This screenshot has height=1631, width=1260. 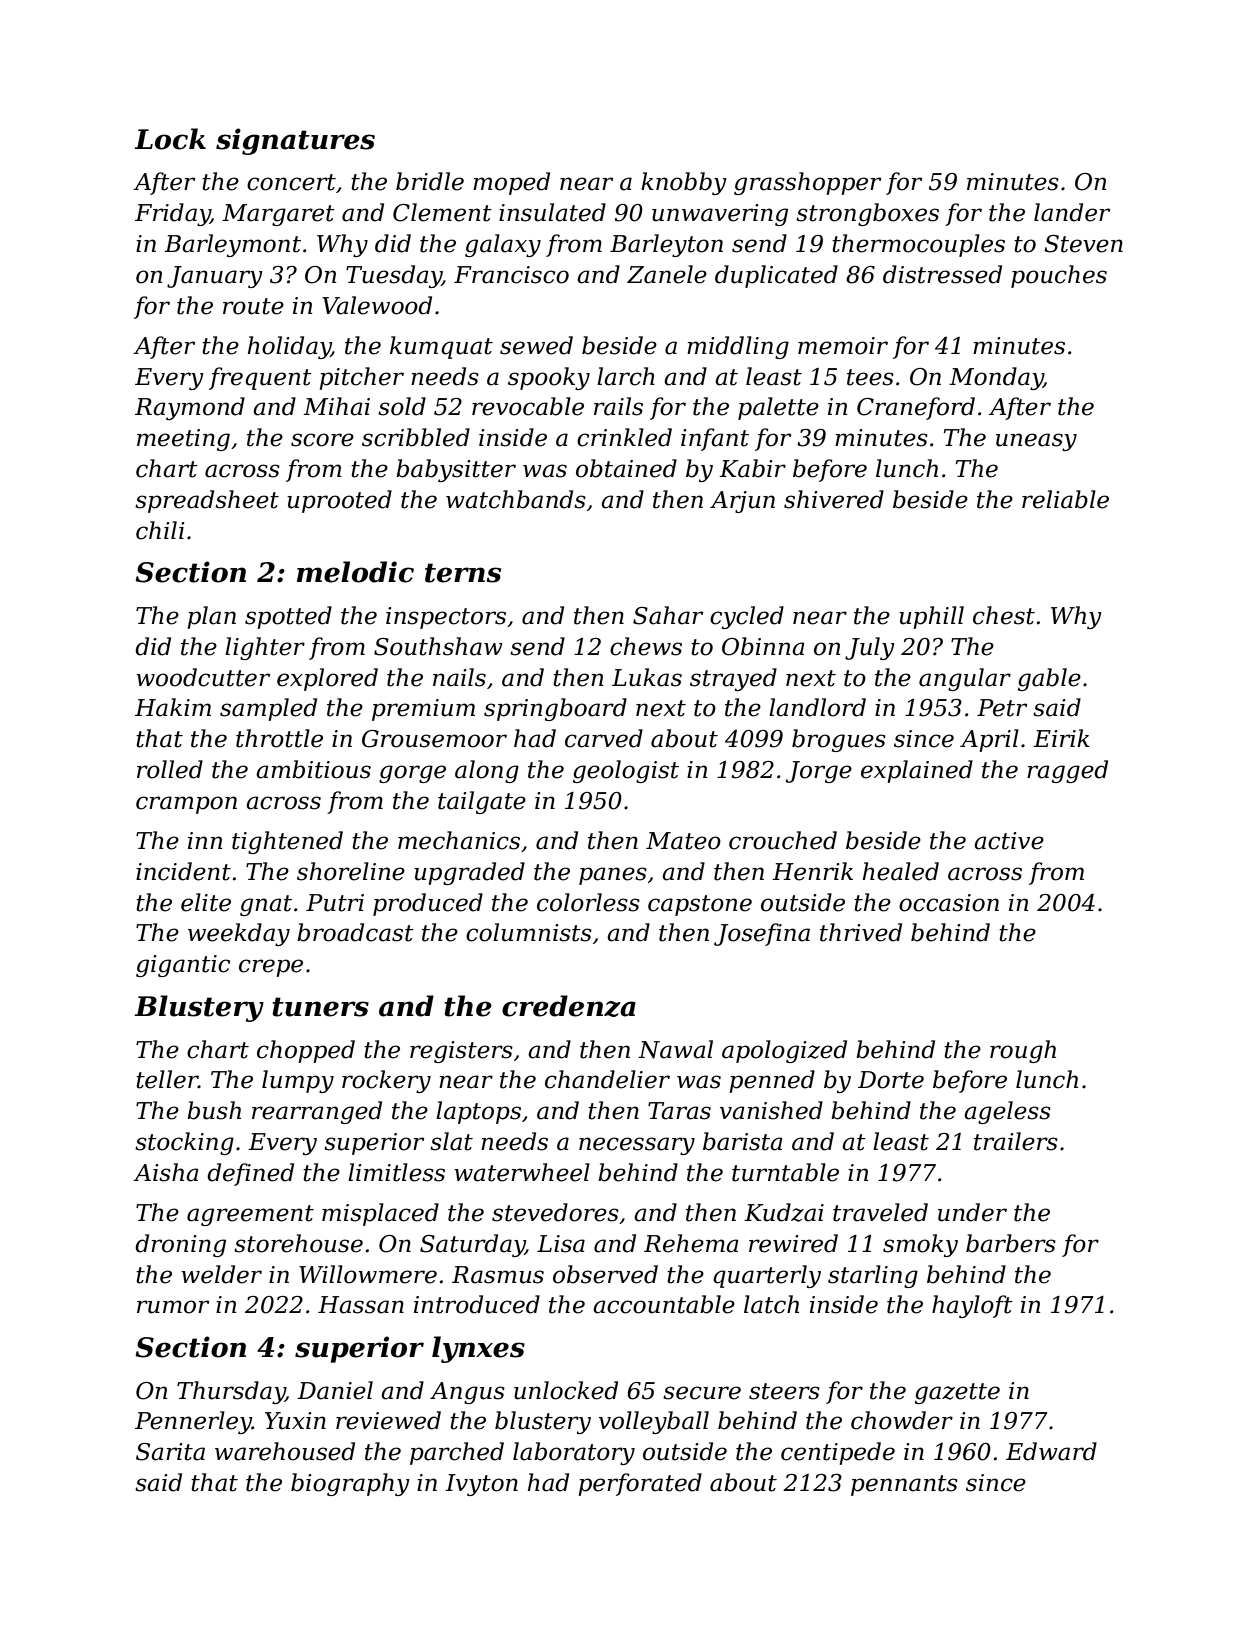 I want to click on strongboxes, so click(x=867, y=214).
